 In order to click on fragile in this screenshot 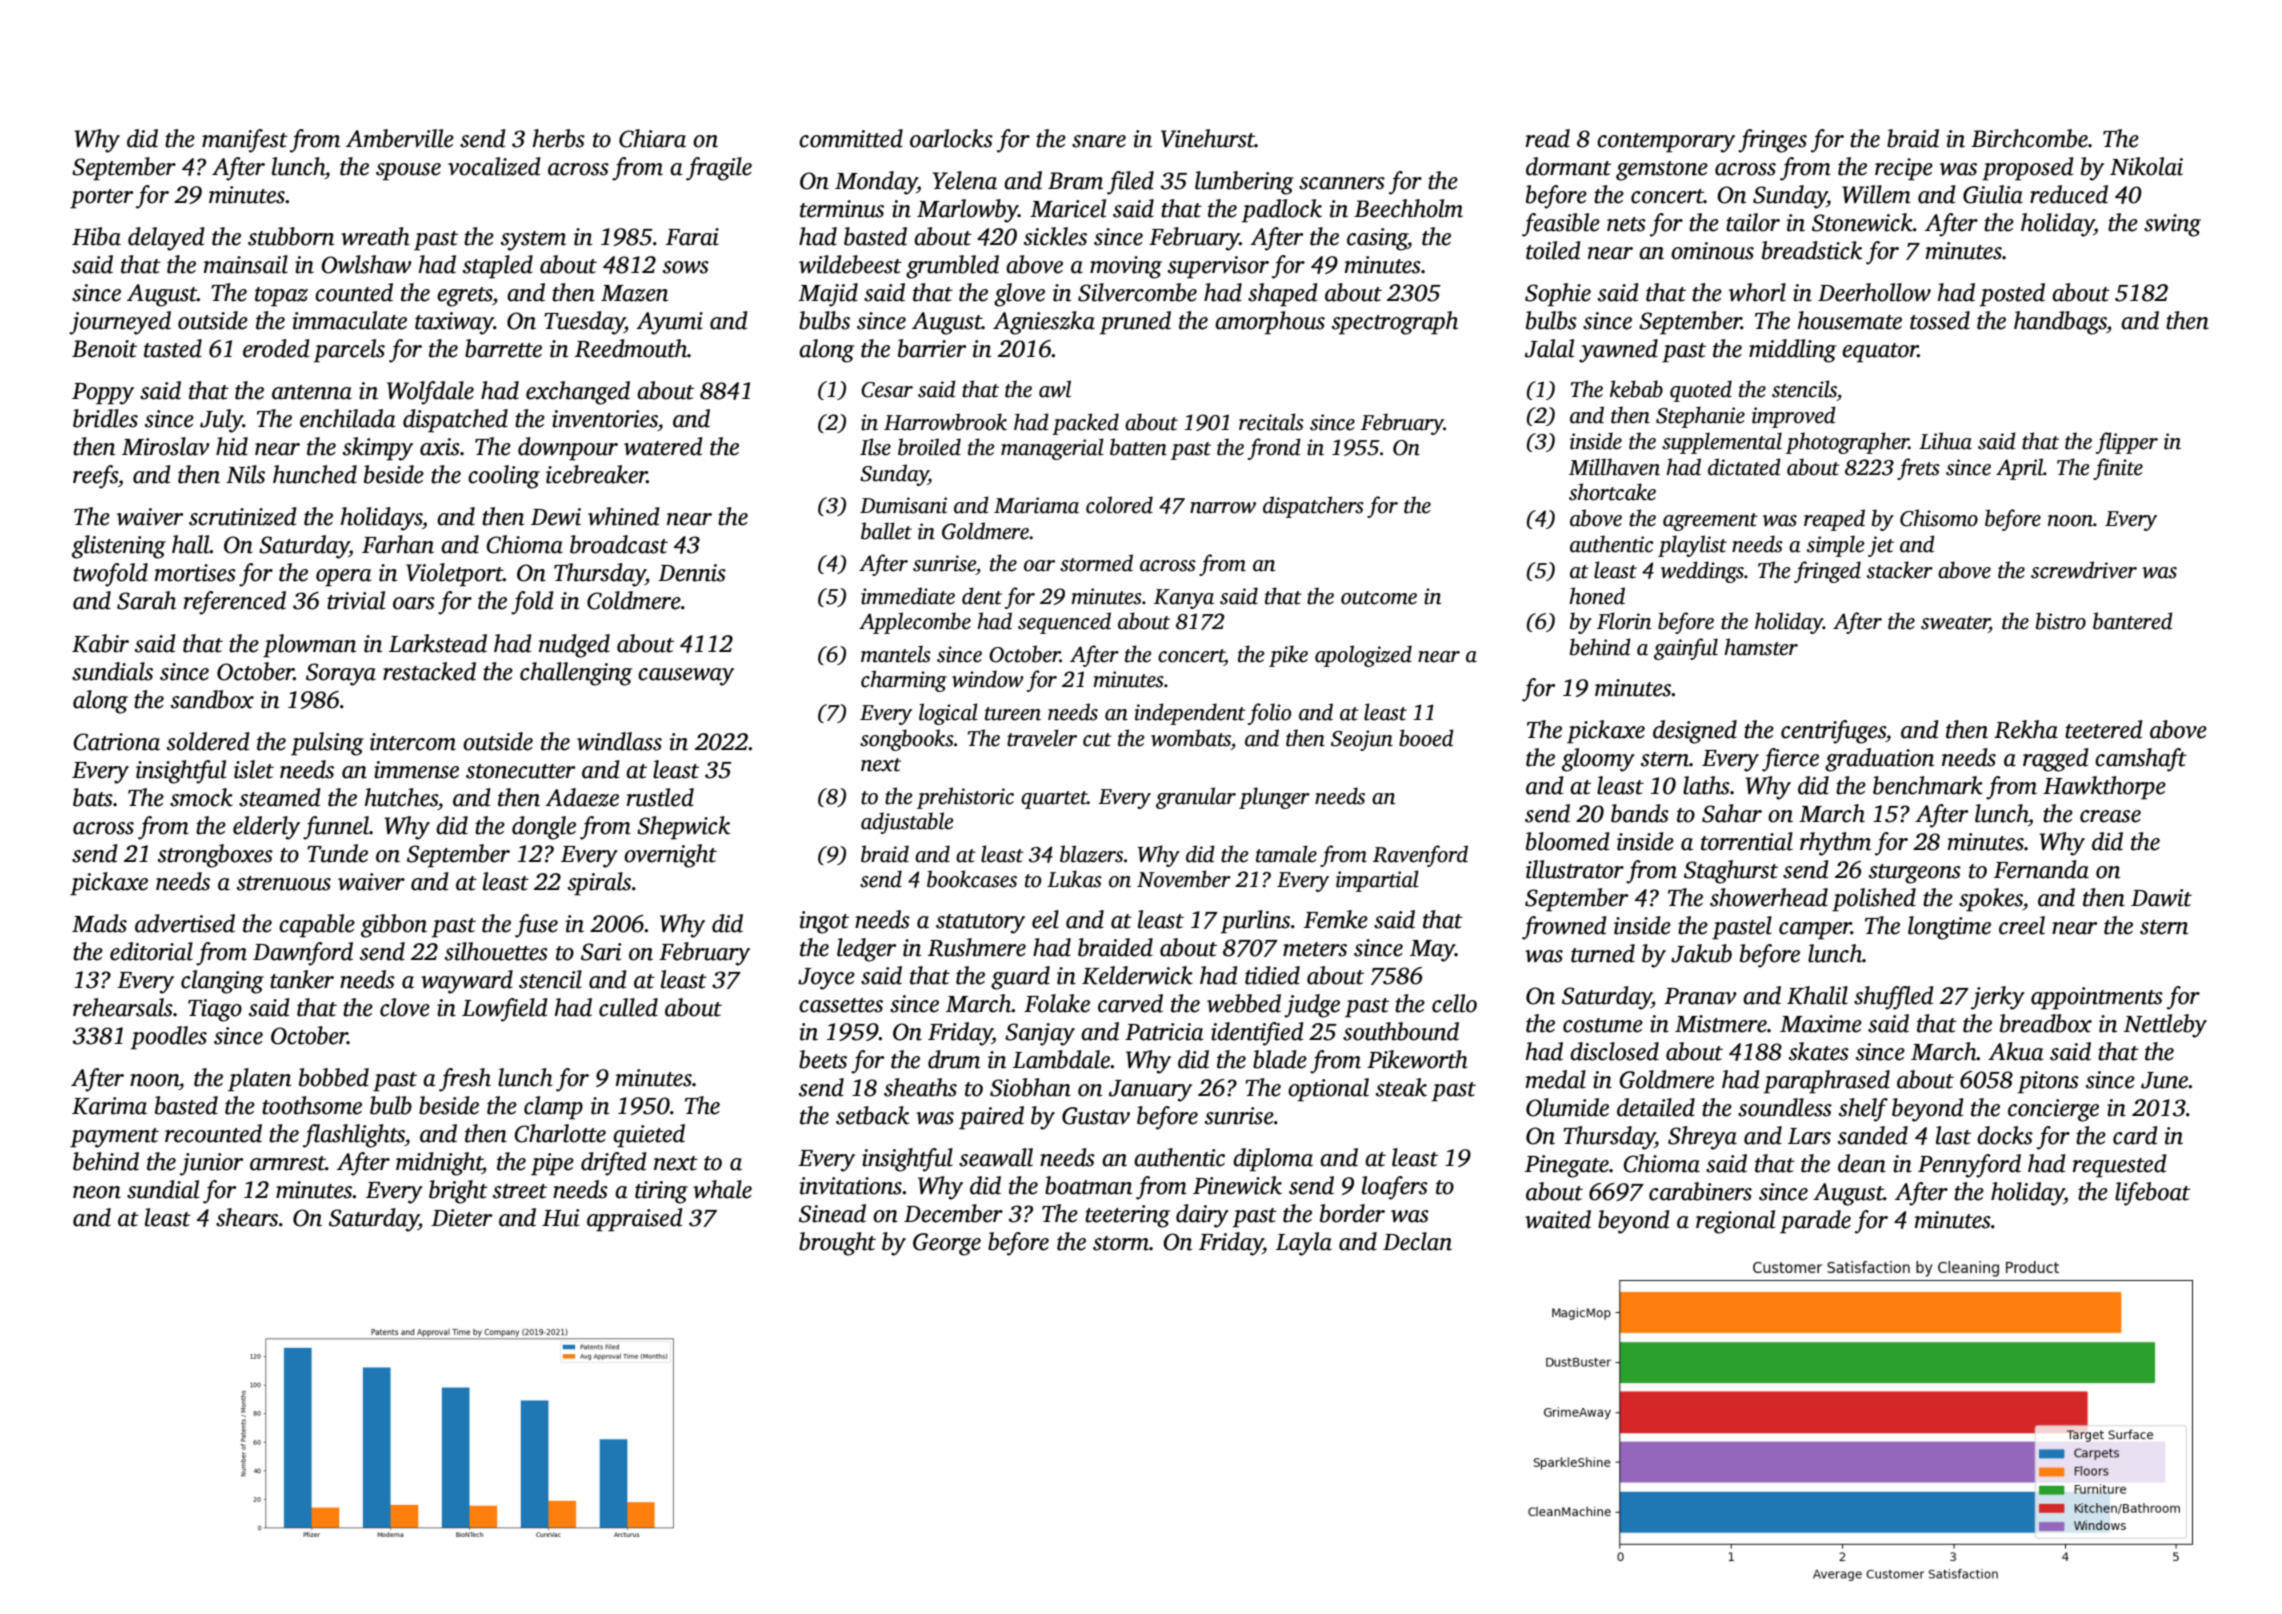, I will do `click(719, 169)`.
